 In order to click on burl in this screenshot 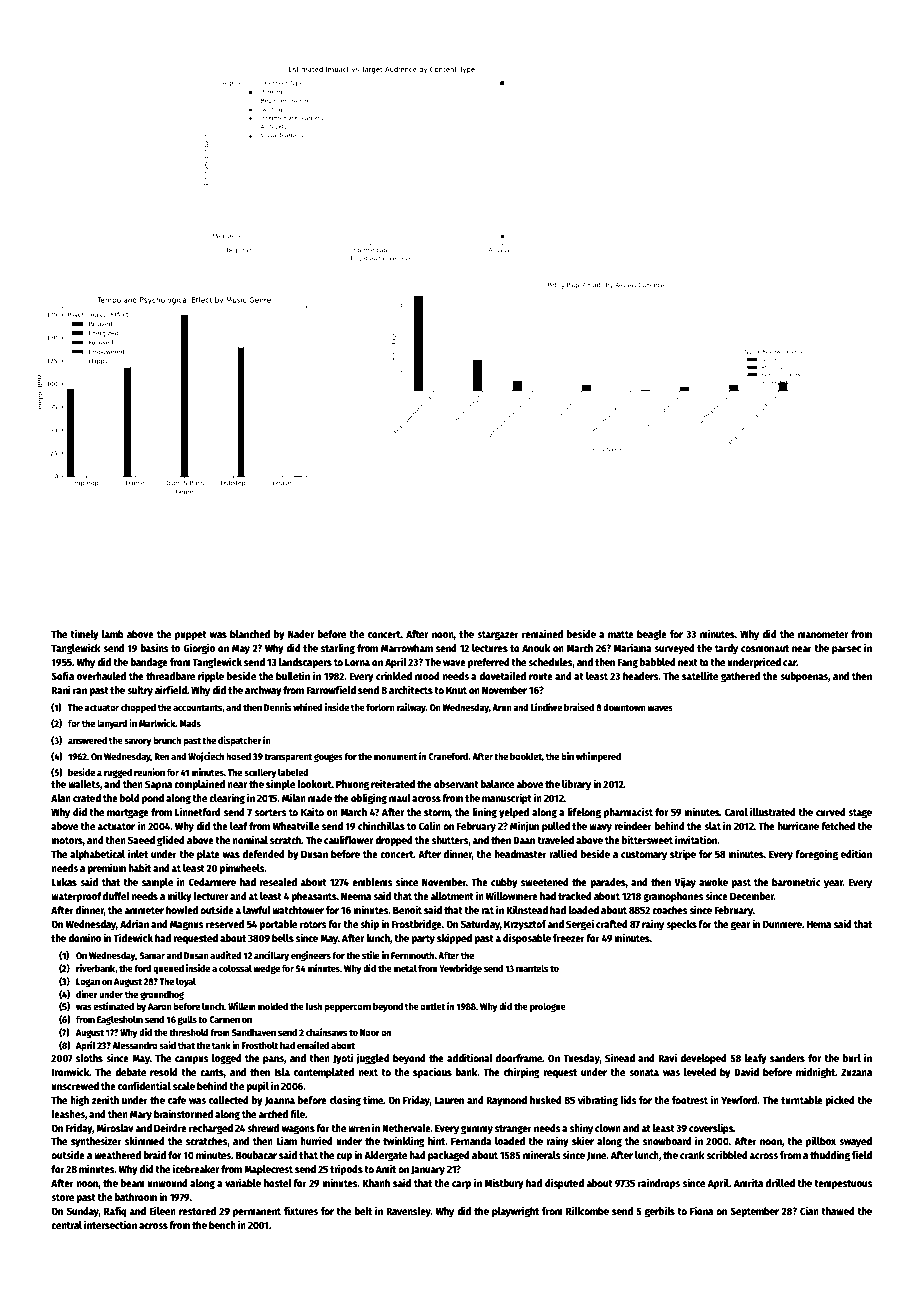, I will do `click(852, 1058)`.
